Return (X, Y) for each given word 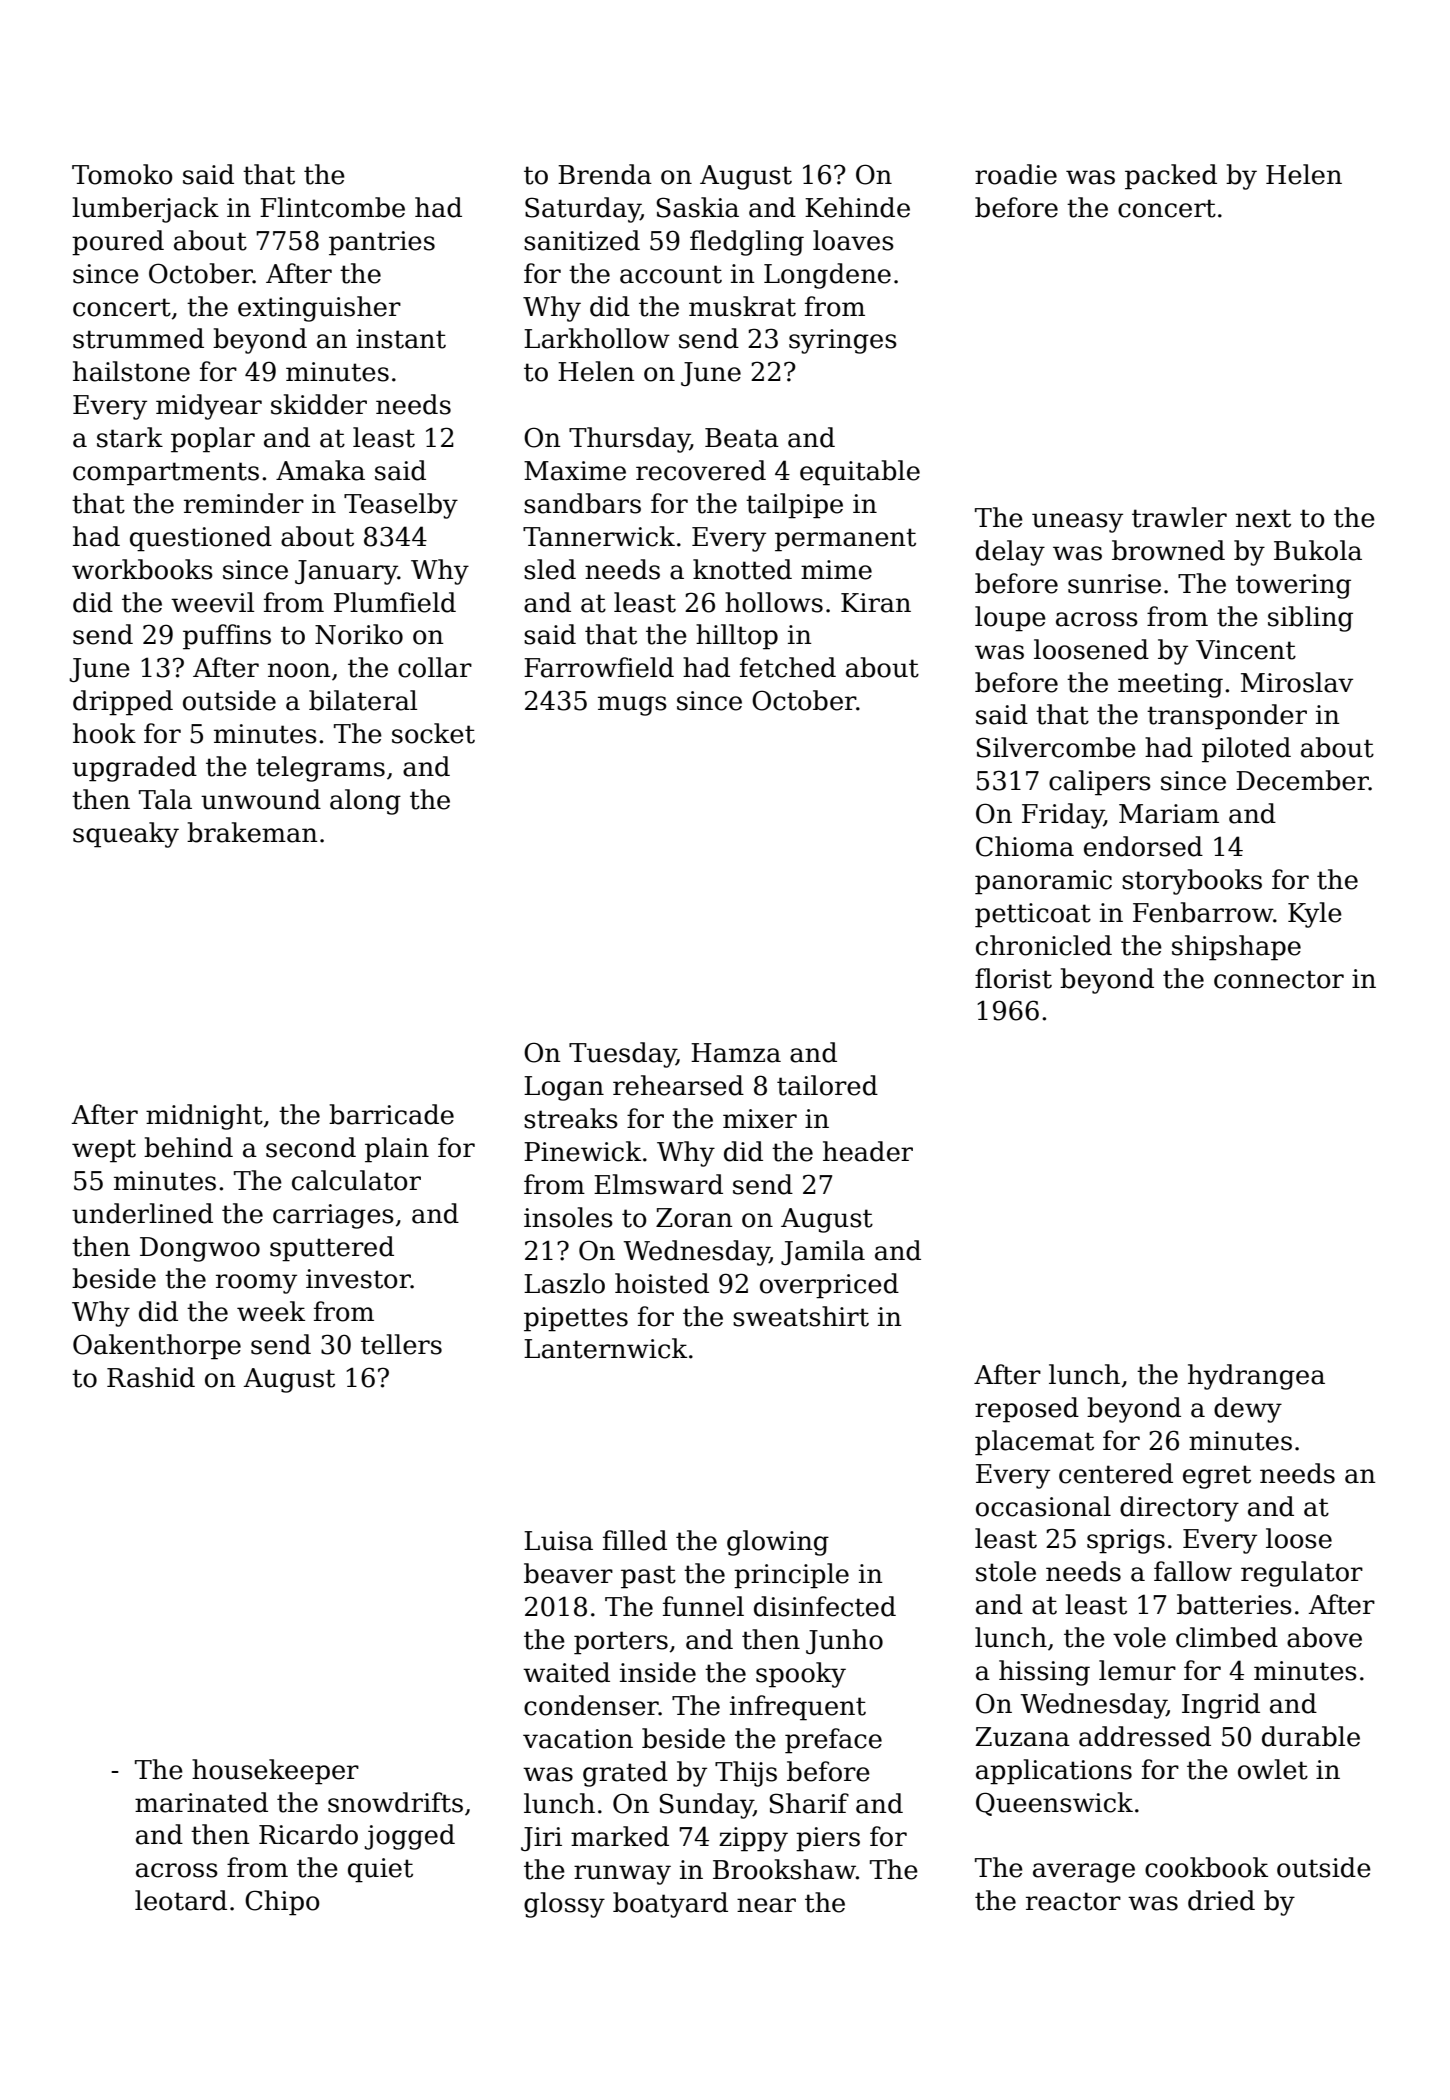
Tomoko (122, 174)
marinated (201, 1802)
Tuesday (622, 1055)
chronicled (1044, 945)
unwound (261, 799)
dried (1221, 1900)
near (766, 1905)
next (1263, 518)
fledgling (747, 243)
